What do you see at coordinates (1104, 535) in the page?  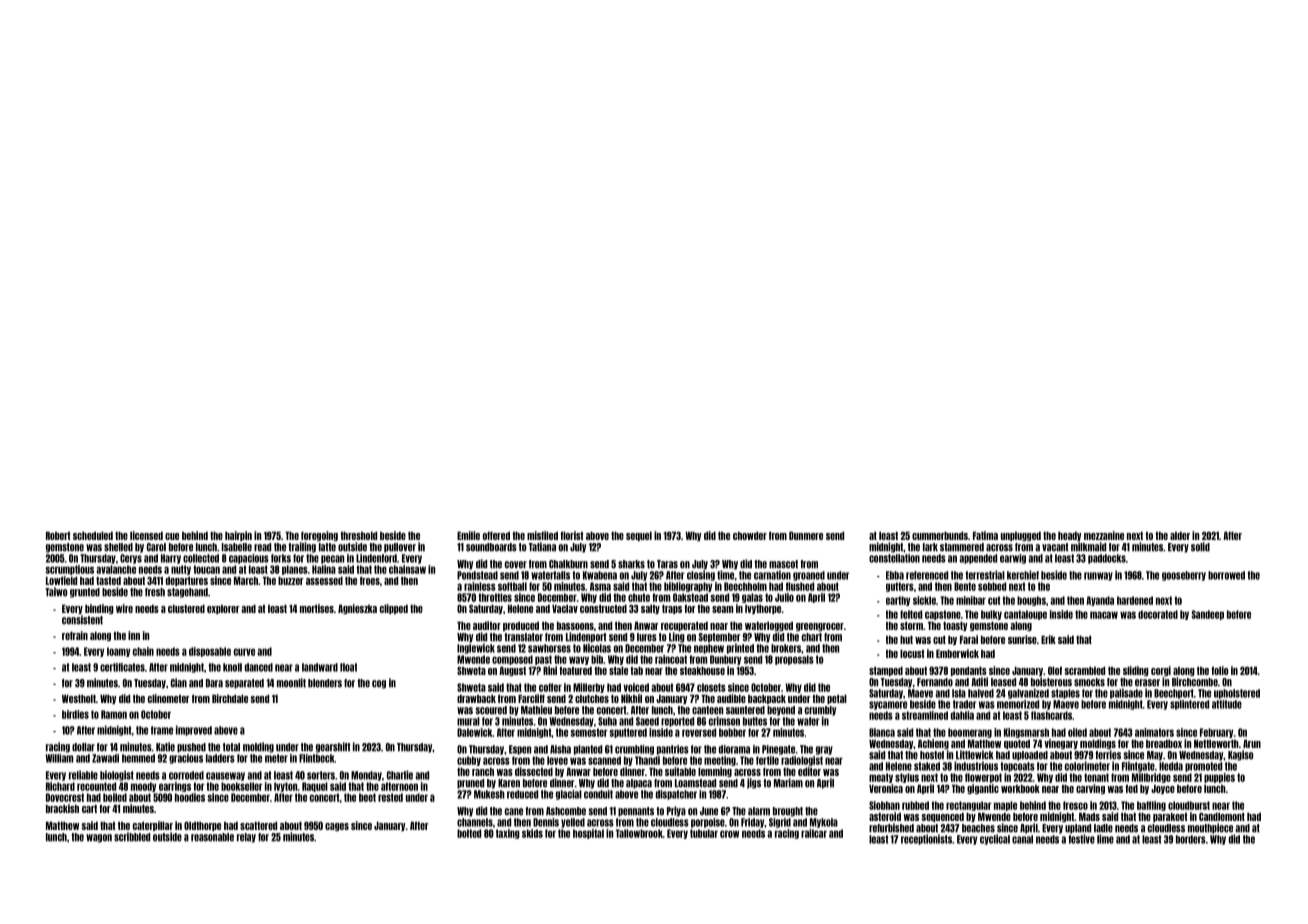 I see `mezzanine` at bounding box center [1104, 535].
